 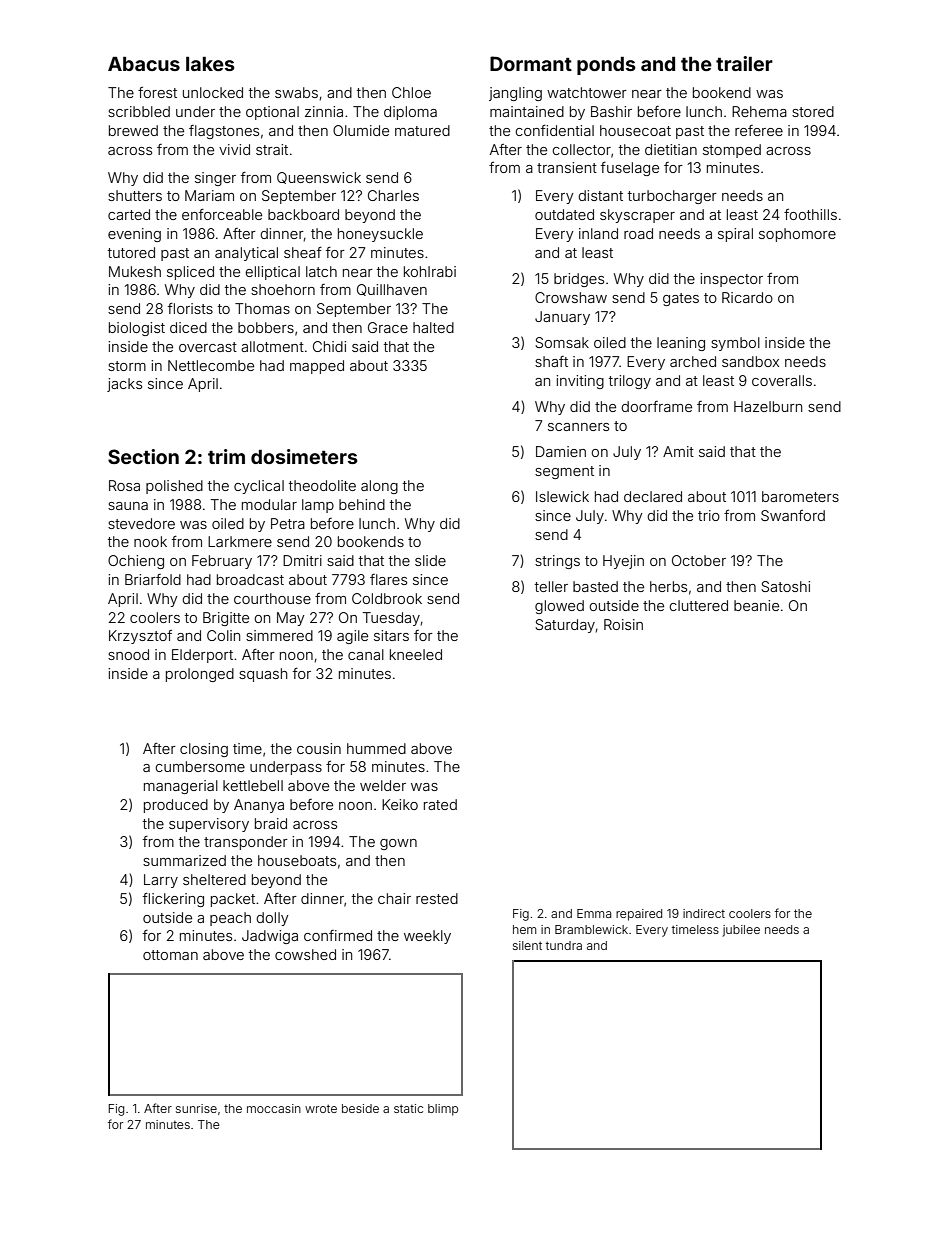 What do you see at coordinates (272, 113) in the screenshot?
I see `optional` at bounding box center [272, 113].
